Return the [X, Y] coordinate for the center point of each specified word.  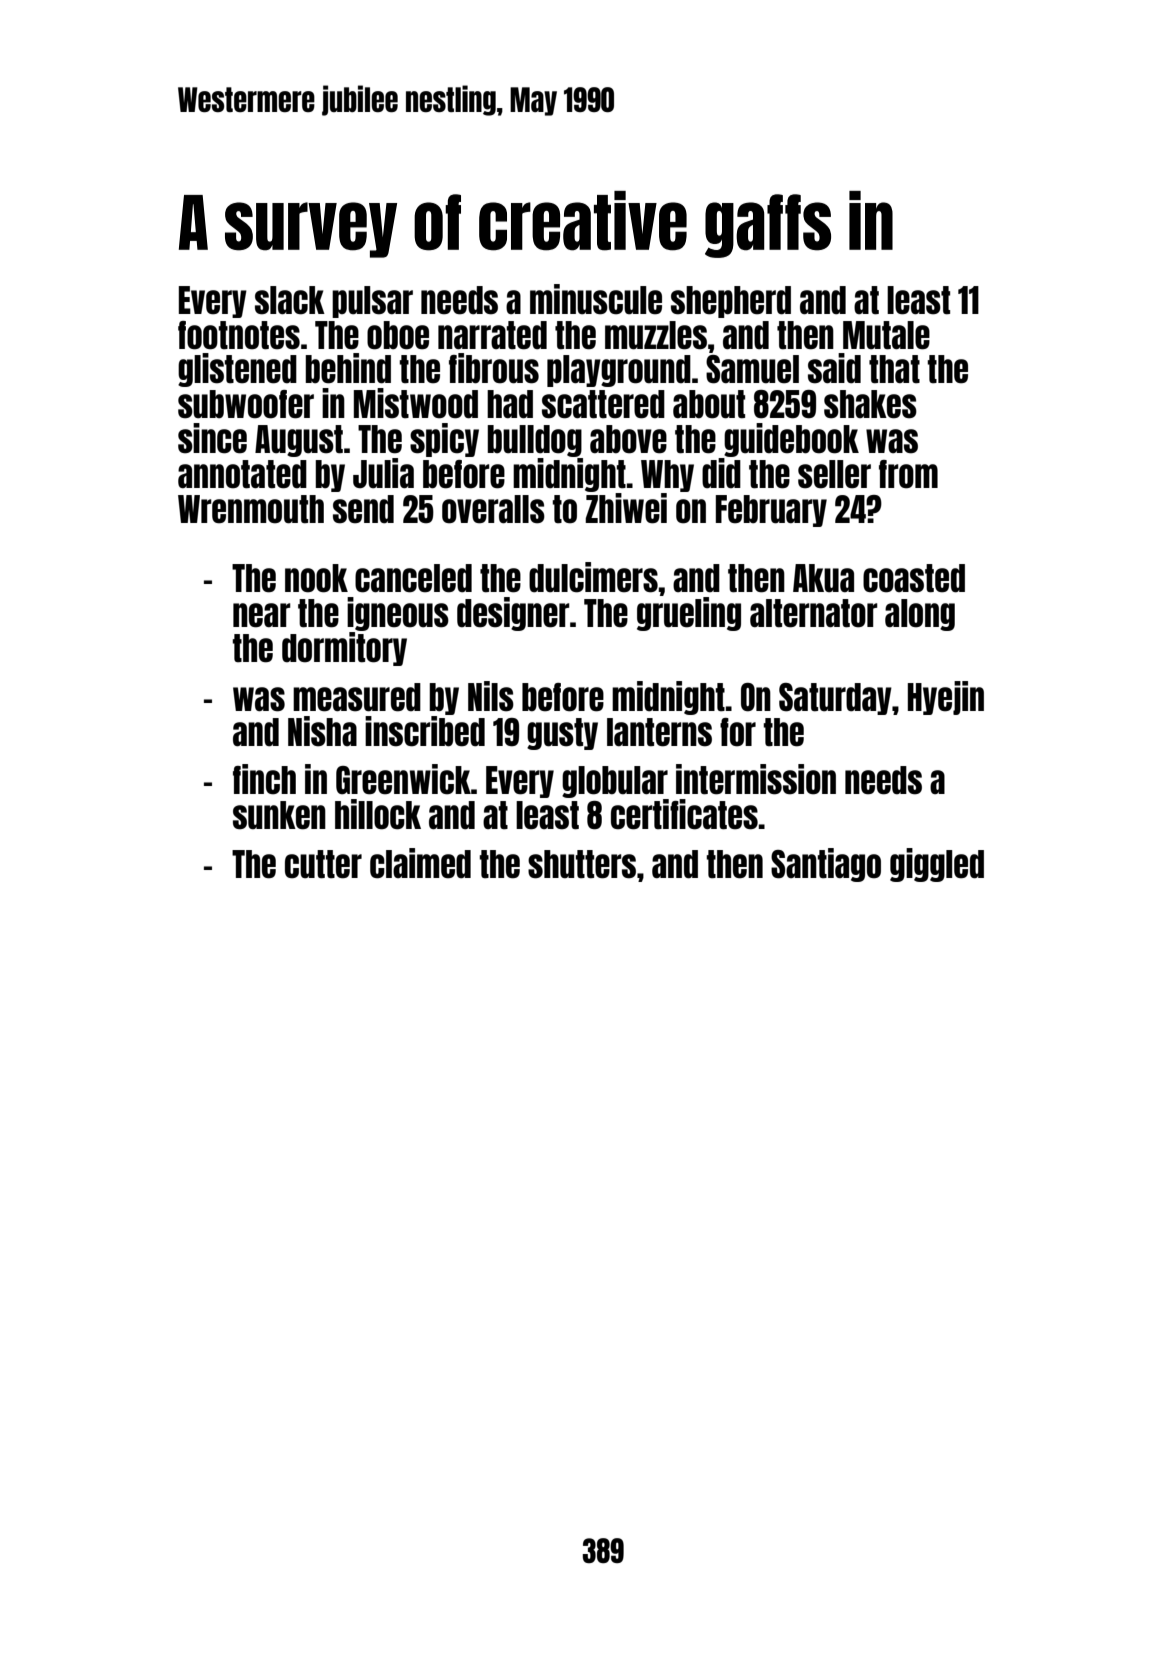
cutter [323, 864]
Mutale [886, 335]
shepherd [731, 302]
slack [290, 300]
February [771, 511]
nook [316, 578]
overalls [493, 509]
